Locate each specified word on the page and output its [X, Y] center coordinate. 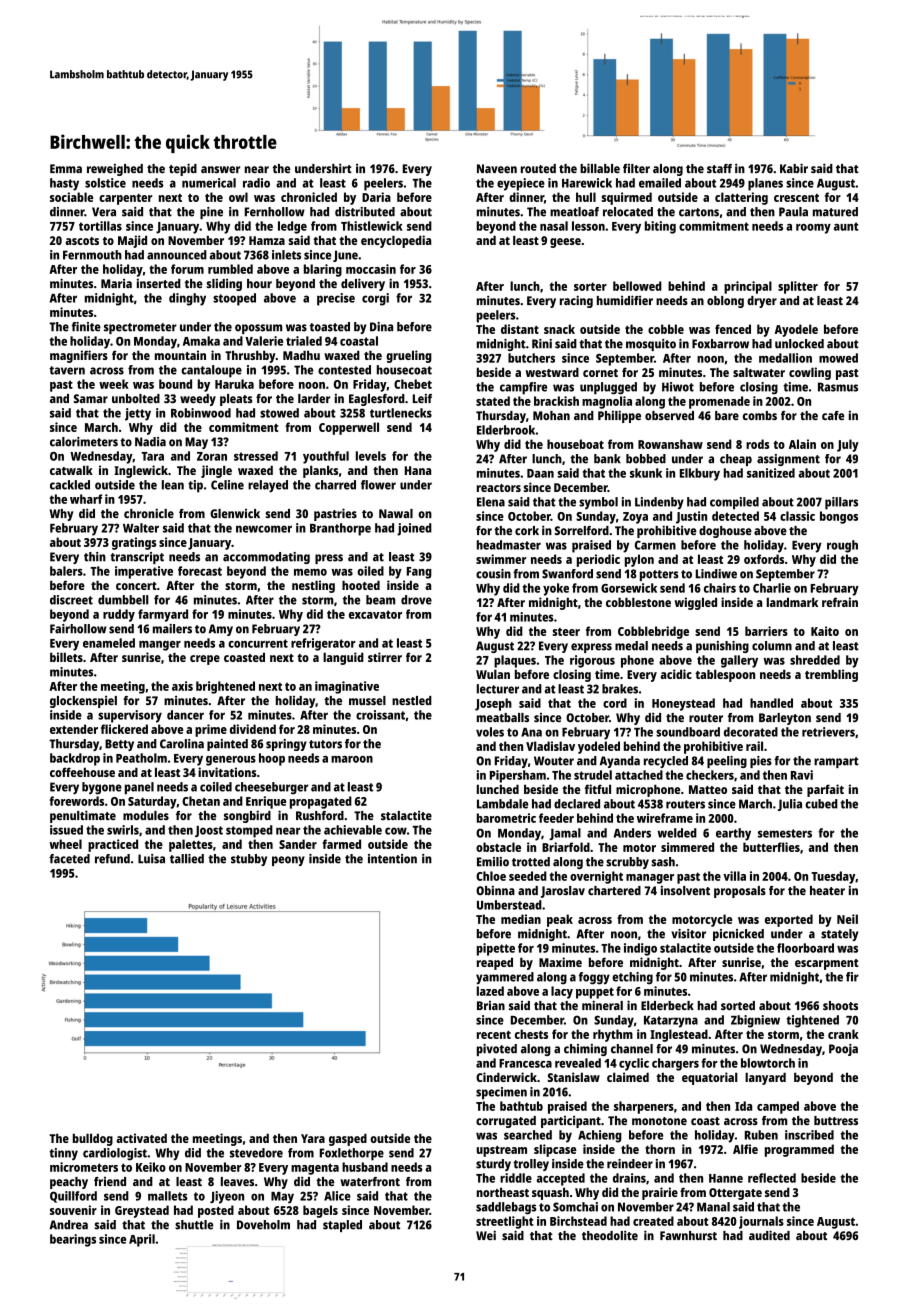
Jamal [565, 834]
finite [86, 327]
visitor [688, 934]
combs [760, 415]
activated [142, 1138]
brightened [225, 687]
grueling [409, 356]
